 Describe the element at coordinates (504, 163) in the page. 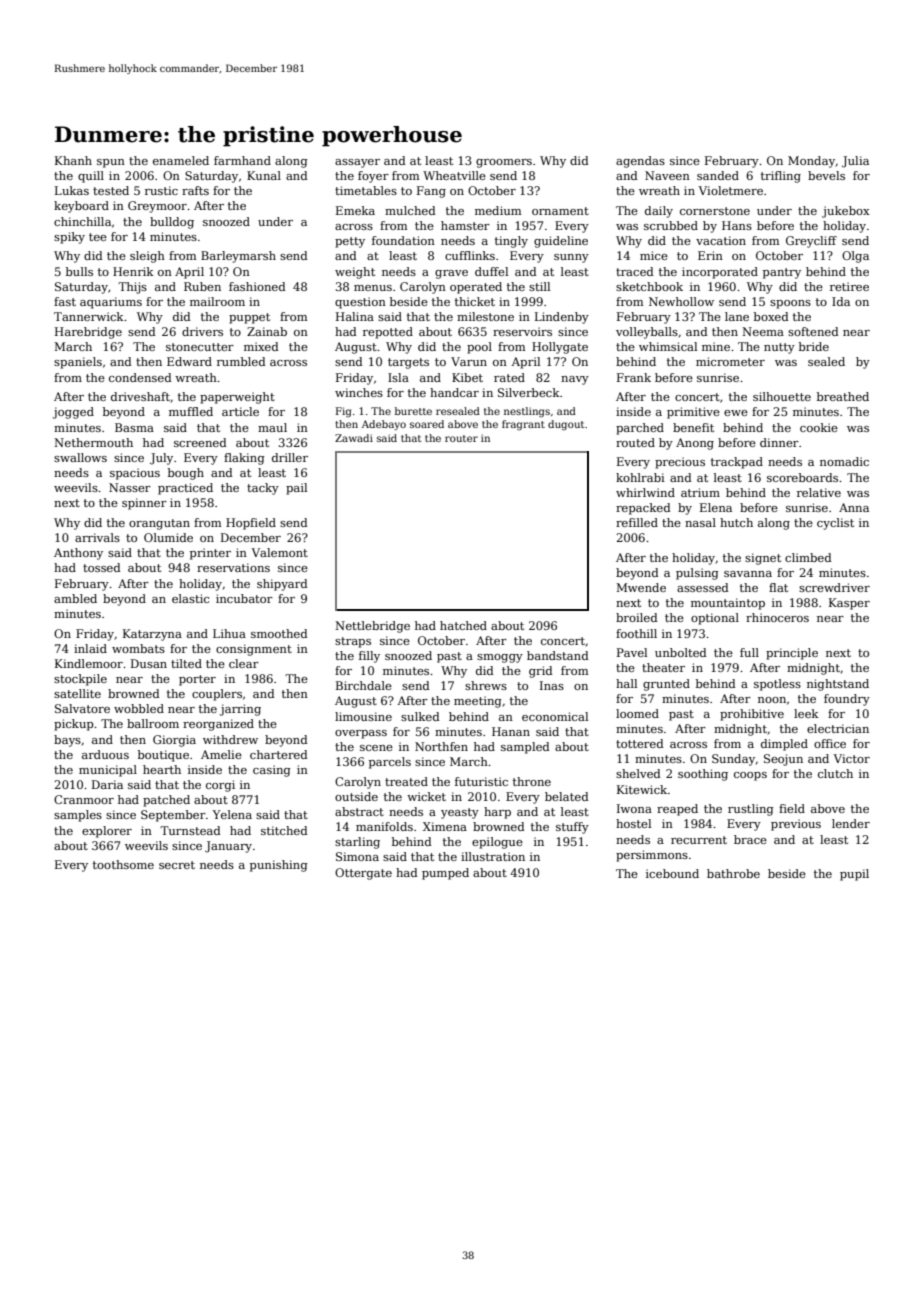

I see `groomers` at that location.
